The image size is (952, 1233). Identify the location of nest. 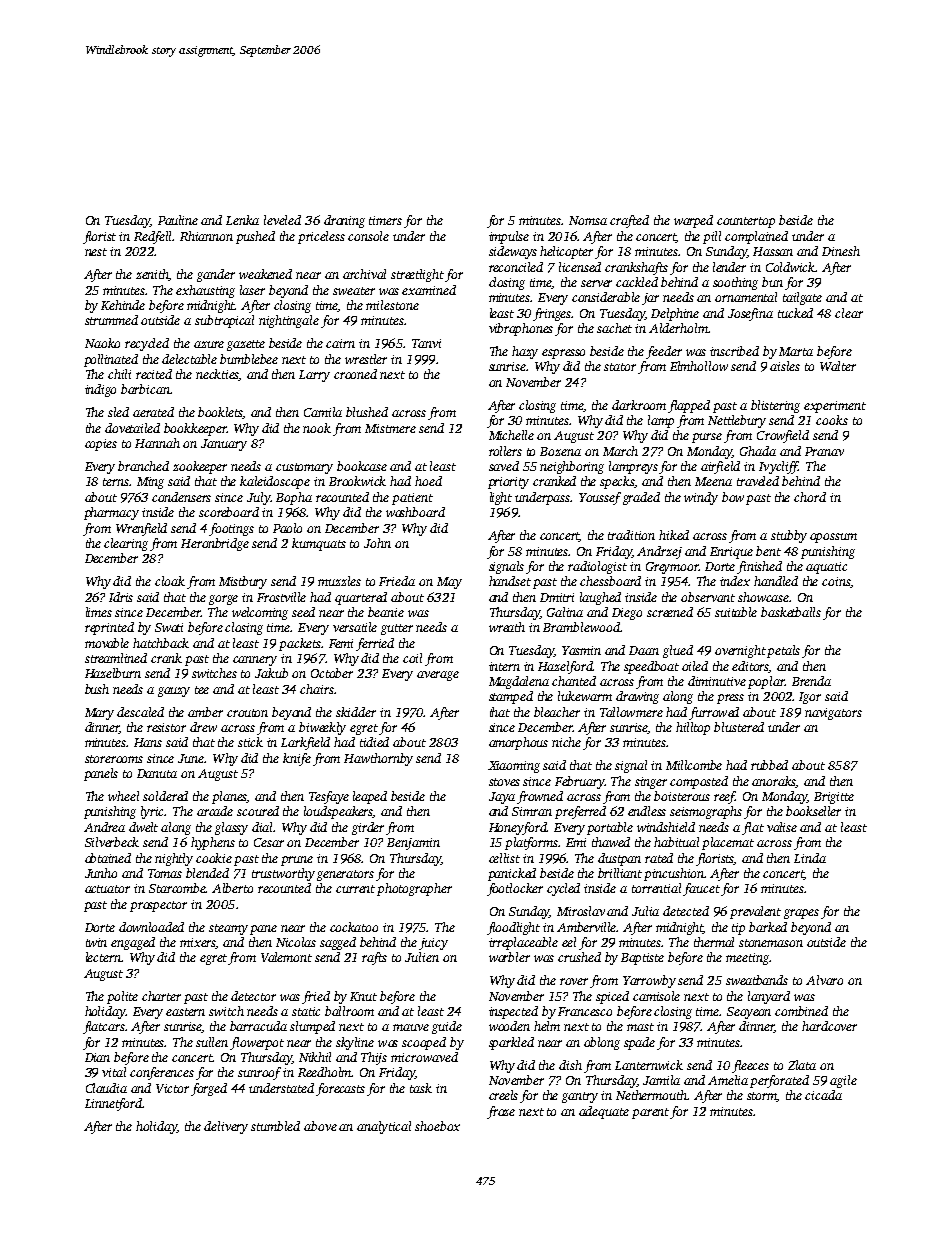
(96, 252).
